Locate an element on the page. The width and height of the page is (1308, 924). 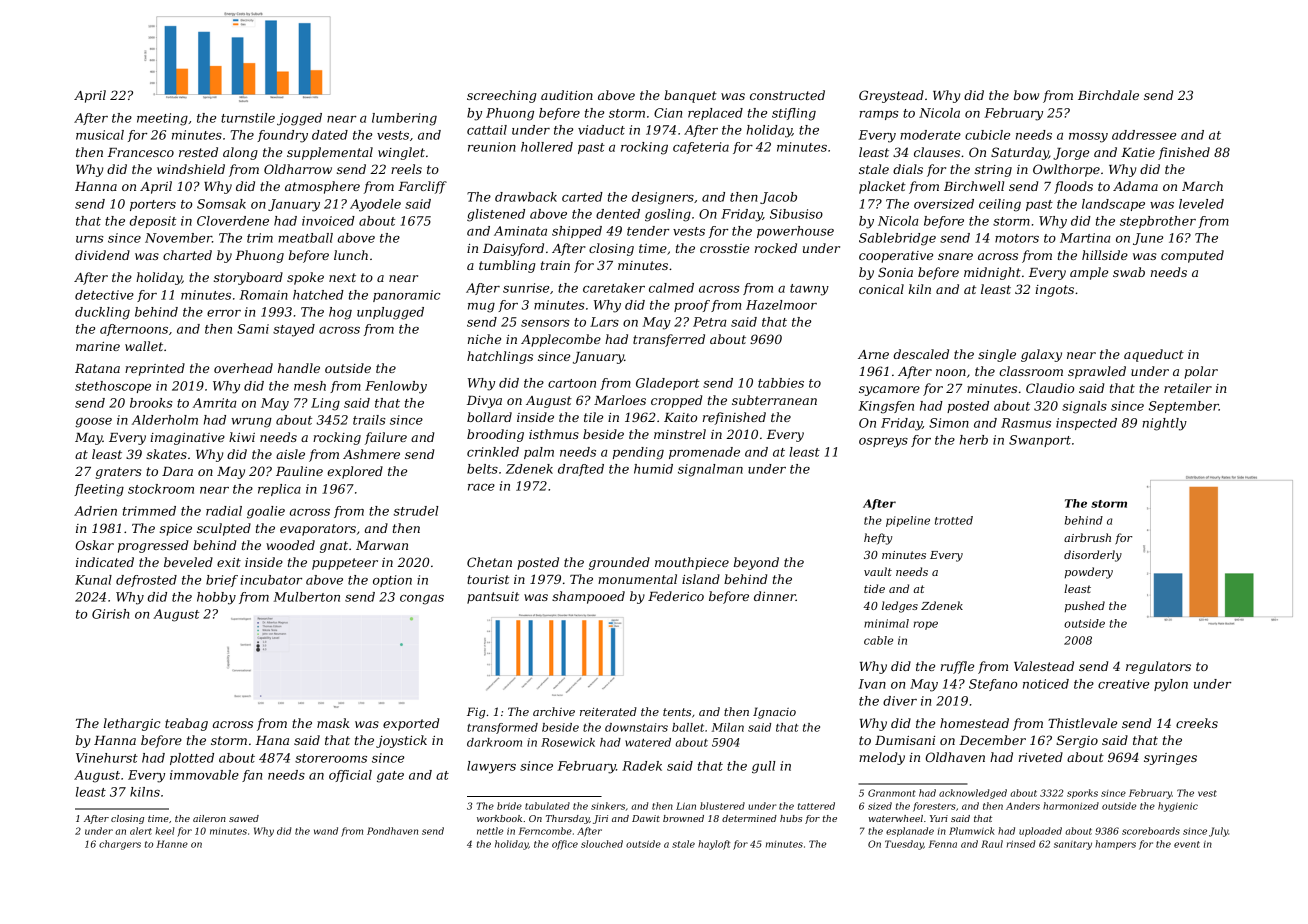
wand is located at coordinates (326, 831).
